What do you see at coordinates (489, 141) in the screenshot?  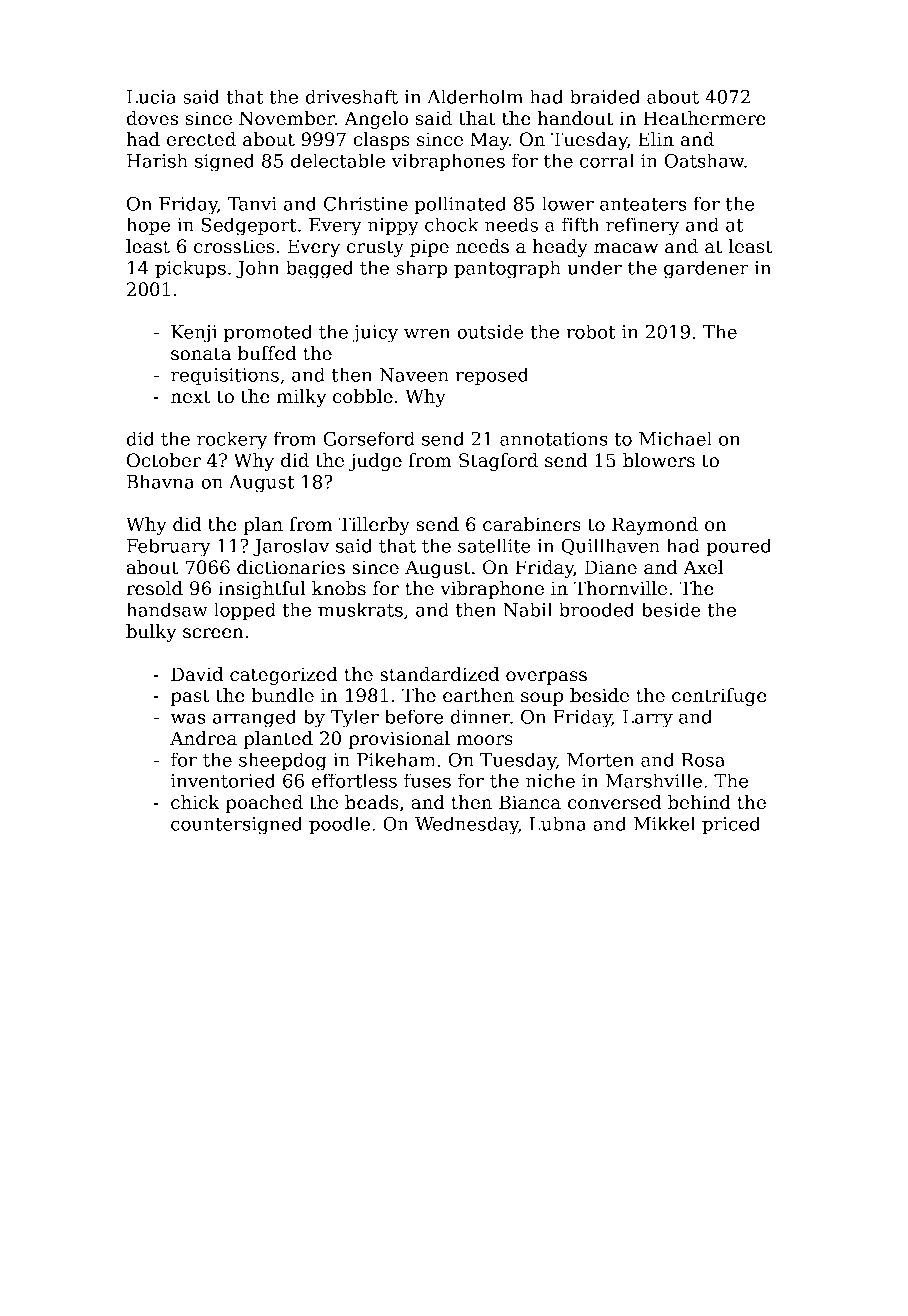 I see `May` at bounding box center [489, 141].
